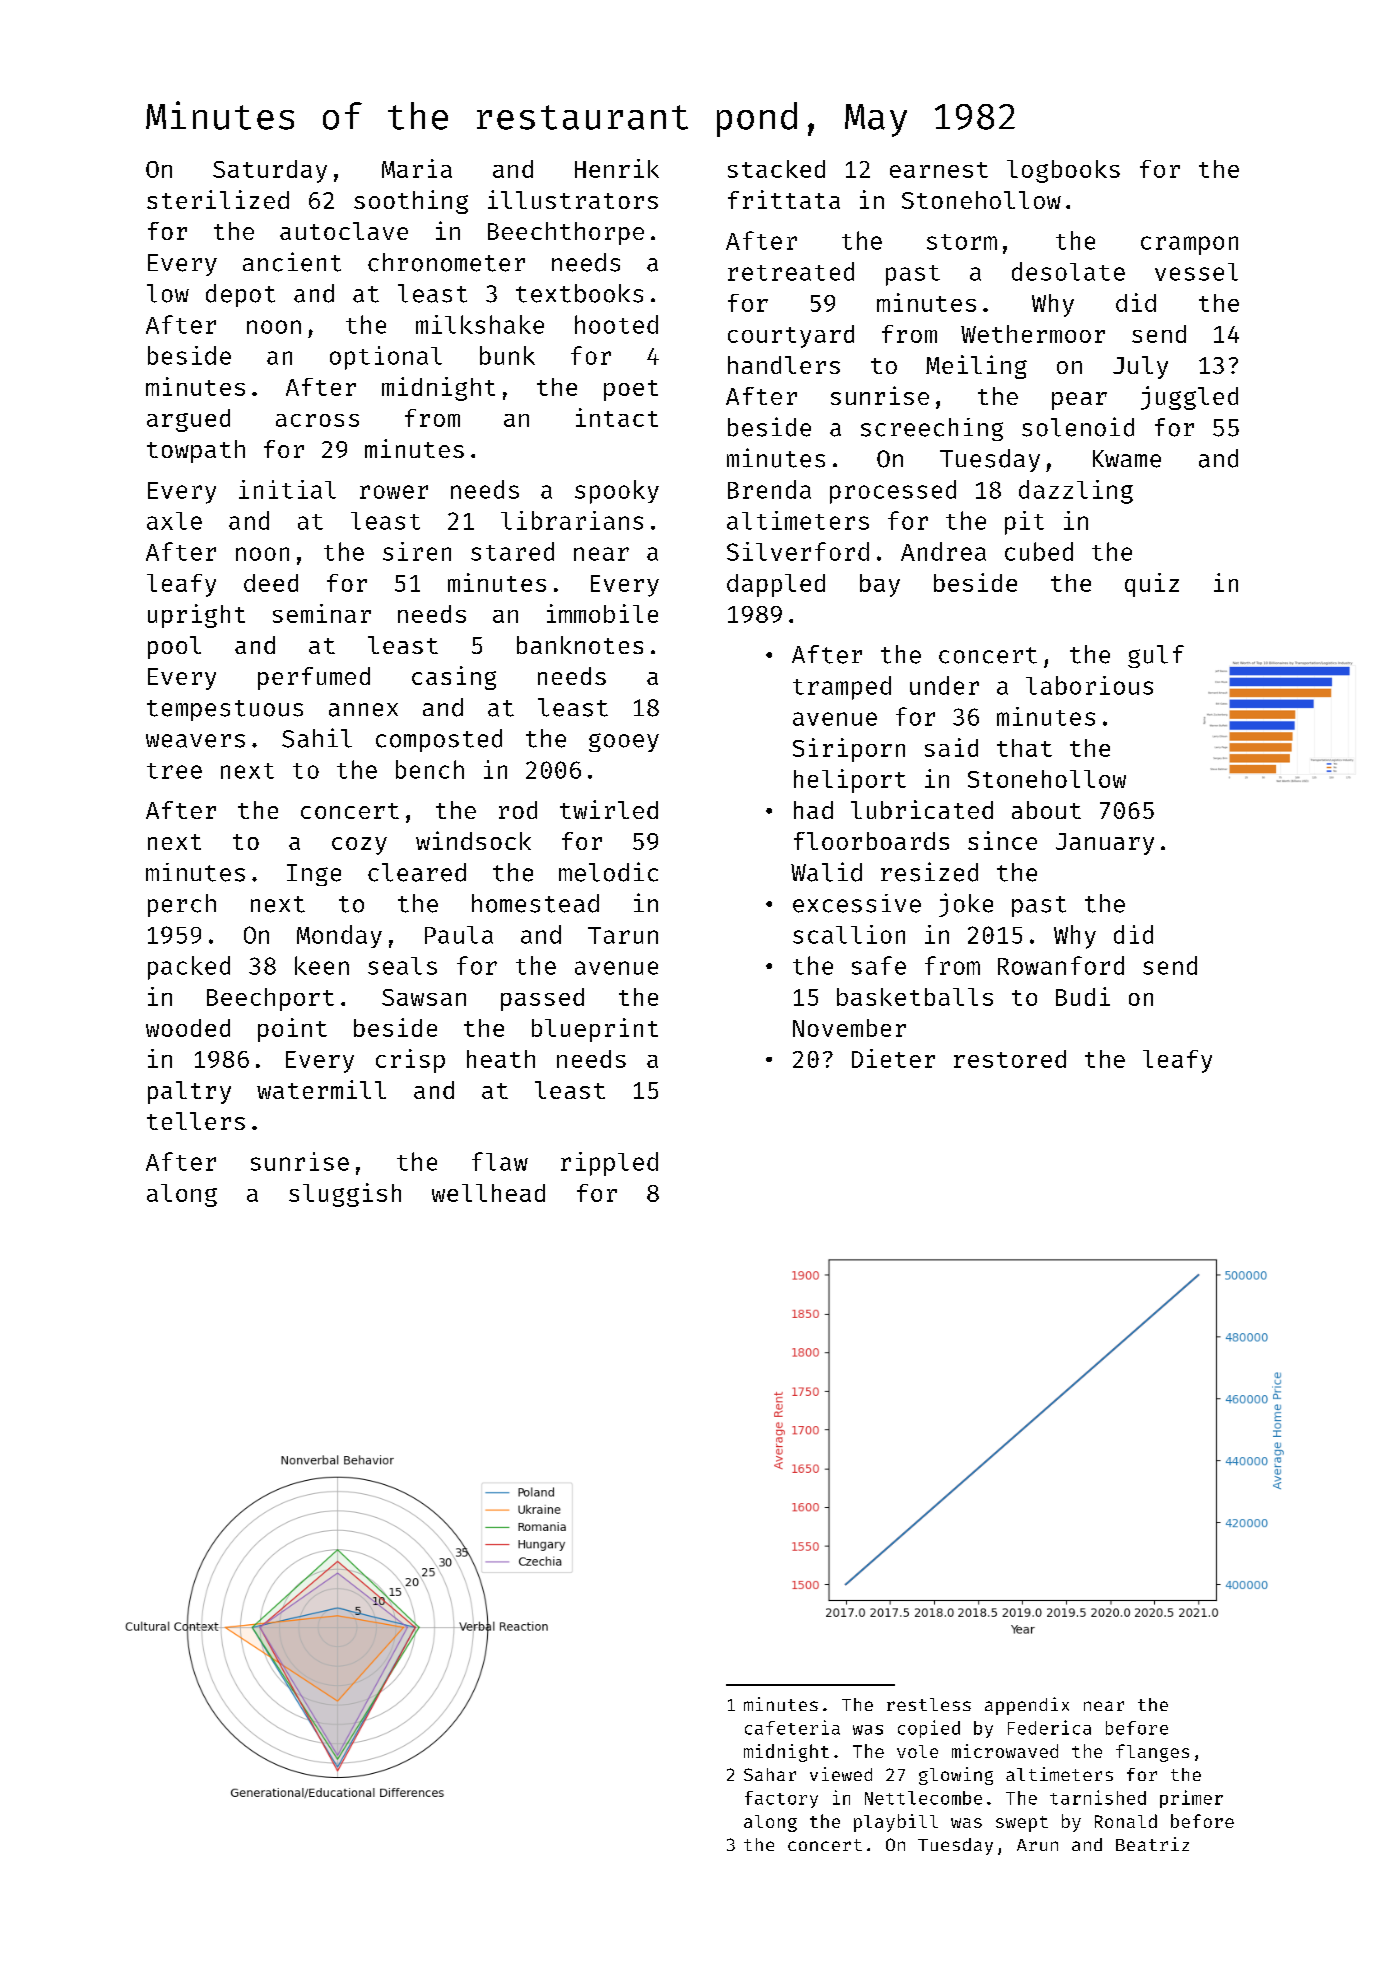  What do you see at coordinates (770, 1774) in the image?
I see `Sahar` at bounding box center [770, 1774].
